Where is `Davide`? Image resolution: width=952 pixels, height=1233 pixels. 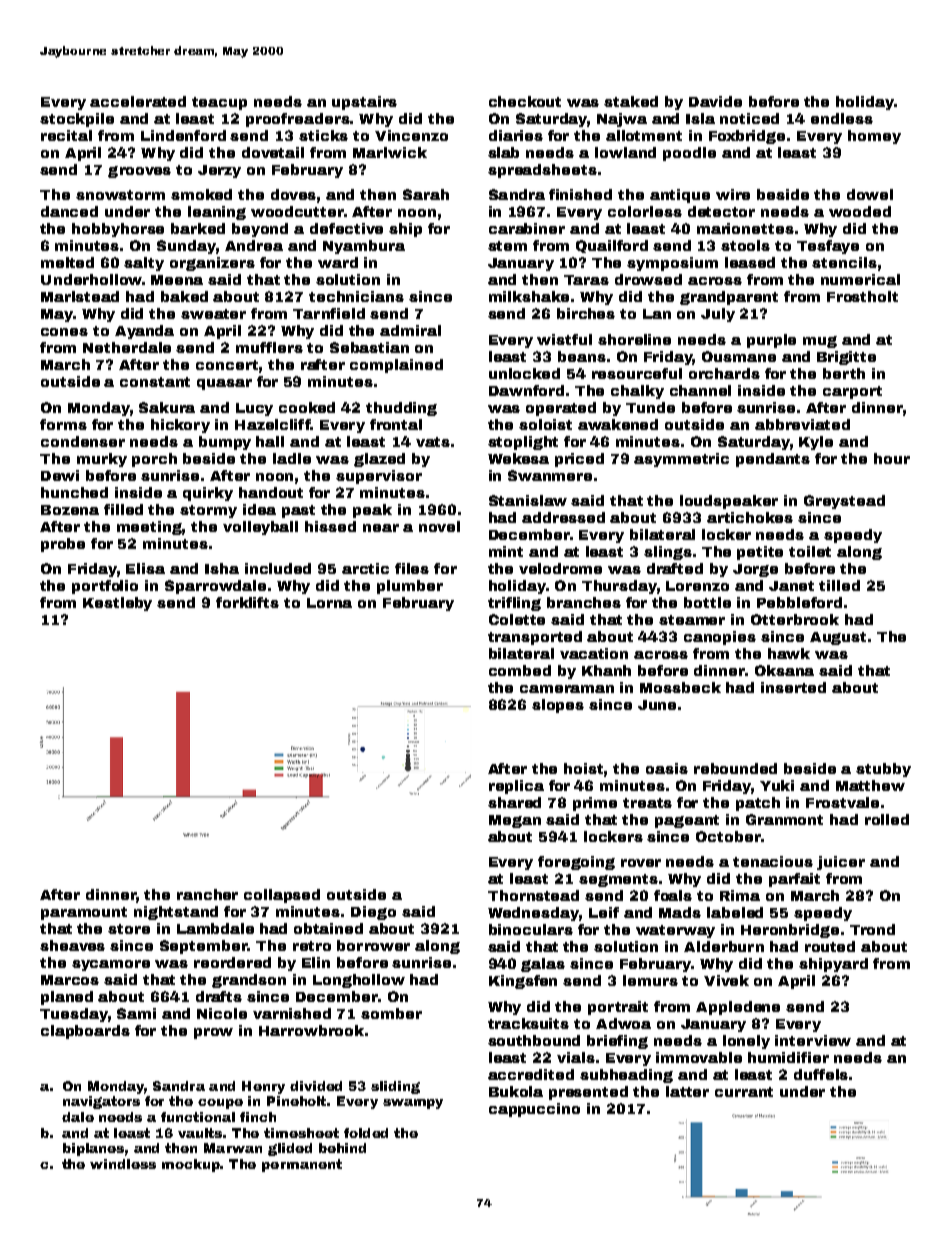 Davide is located at coordinates (715, 101).
